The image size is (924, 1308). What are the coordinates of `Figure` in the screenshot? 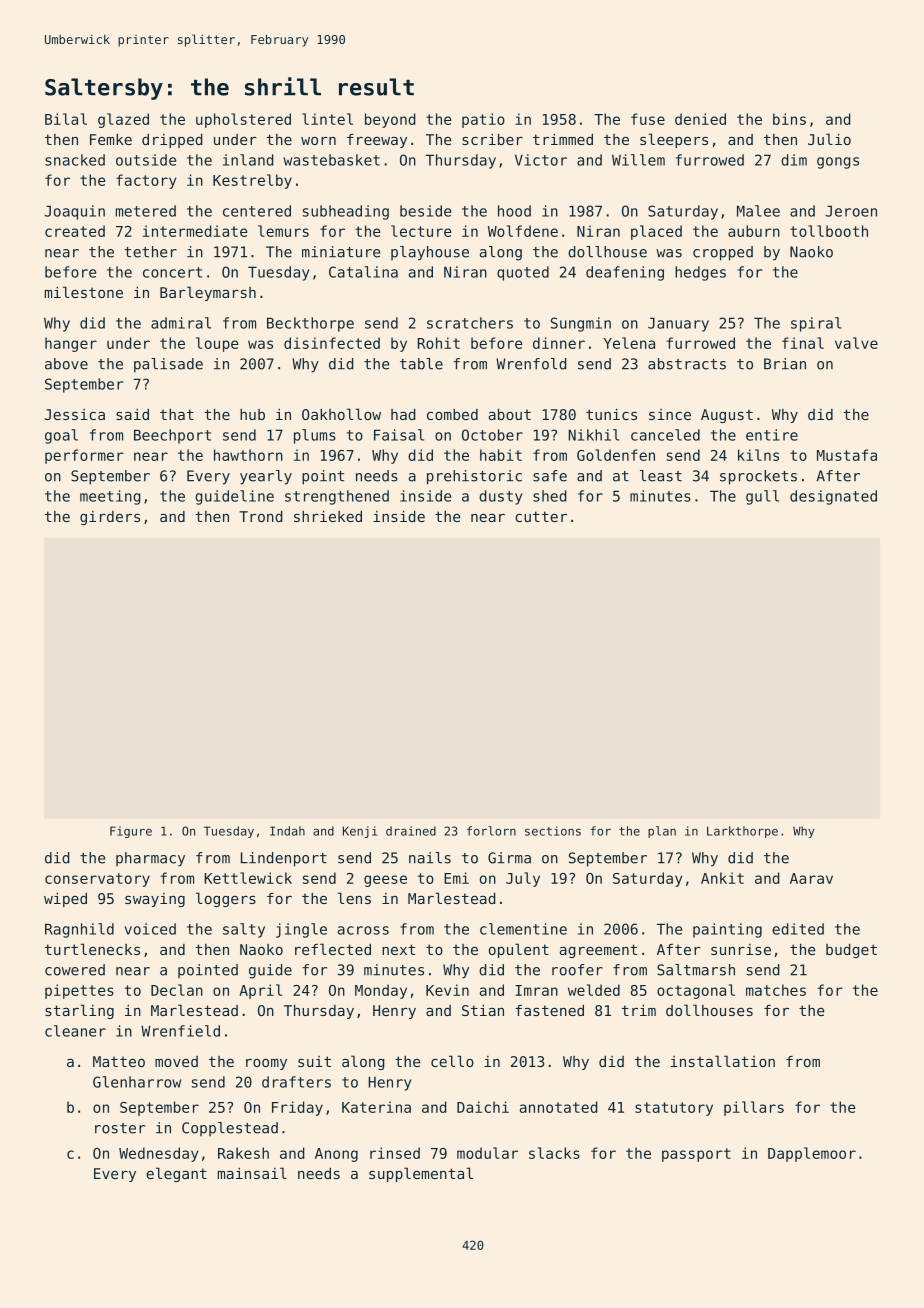 It's located at (131, 832).
